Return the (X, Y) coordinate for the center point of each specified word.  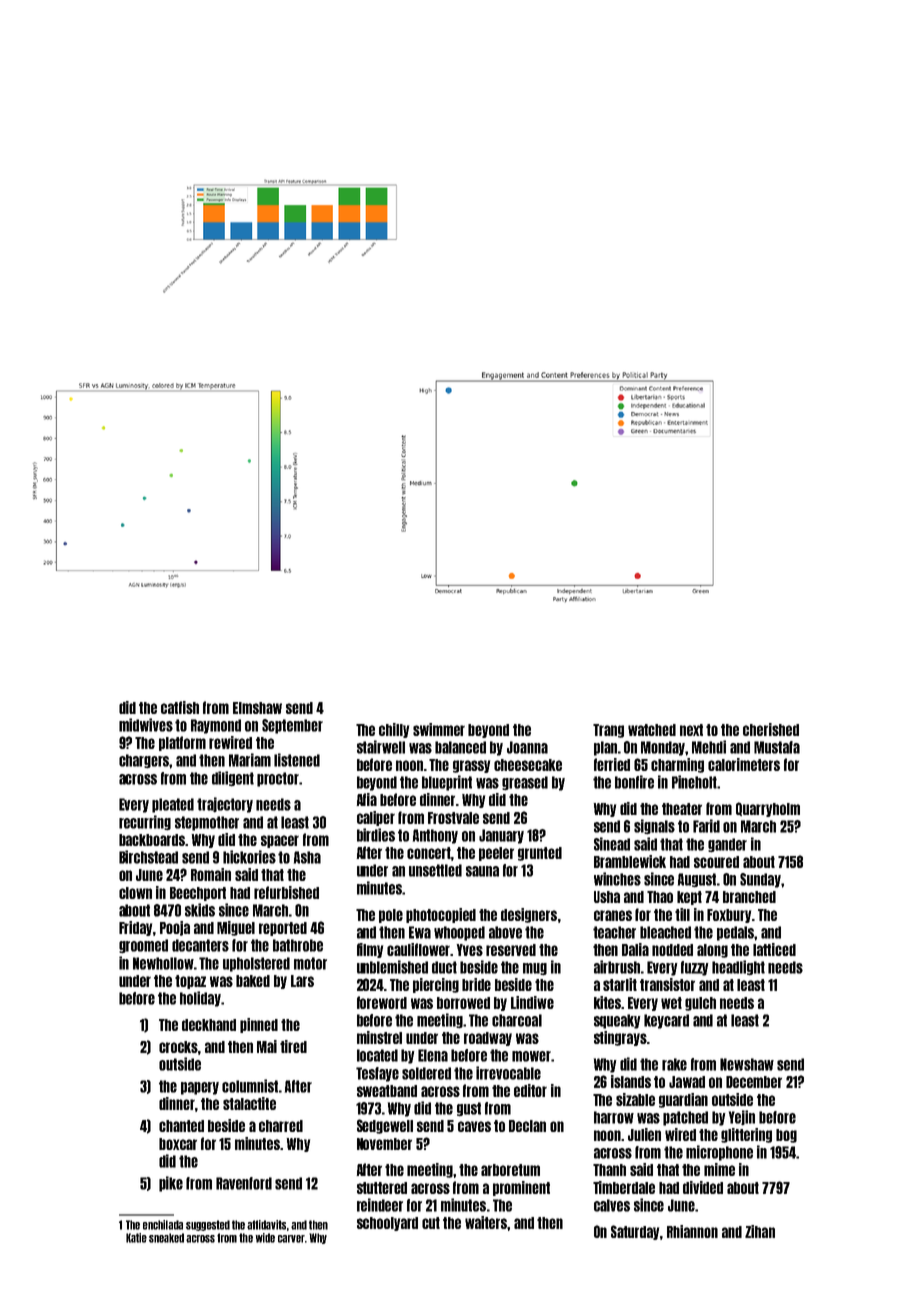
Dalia (635, 949)
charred (281, 1126)
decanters (200, 945)
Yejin (742, 1118)
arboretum (510, 1170)
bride (476, 984)
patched (685, 1118)
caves (474, 1126)
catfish (180, 707)
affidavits (266, 1225)
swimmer (439, 729)
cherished (771, 729)
